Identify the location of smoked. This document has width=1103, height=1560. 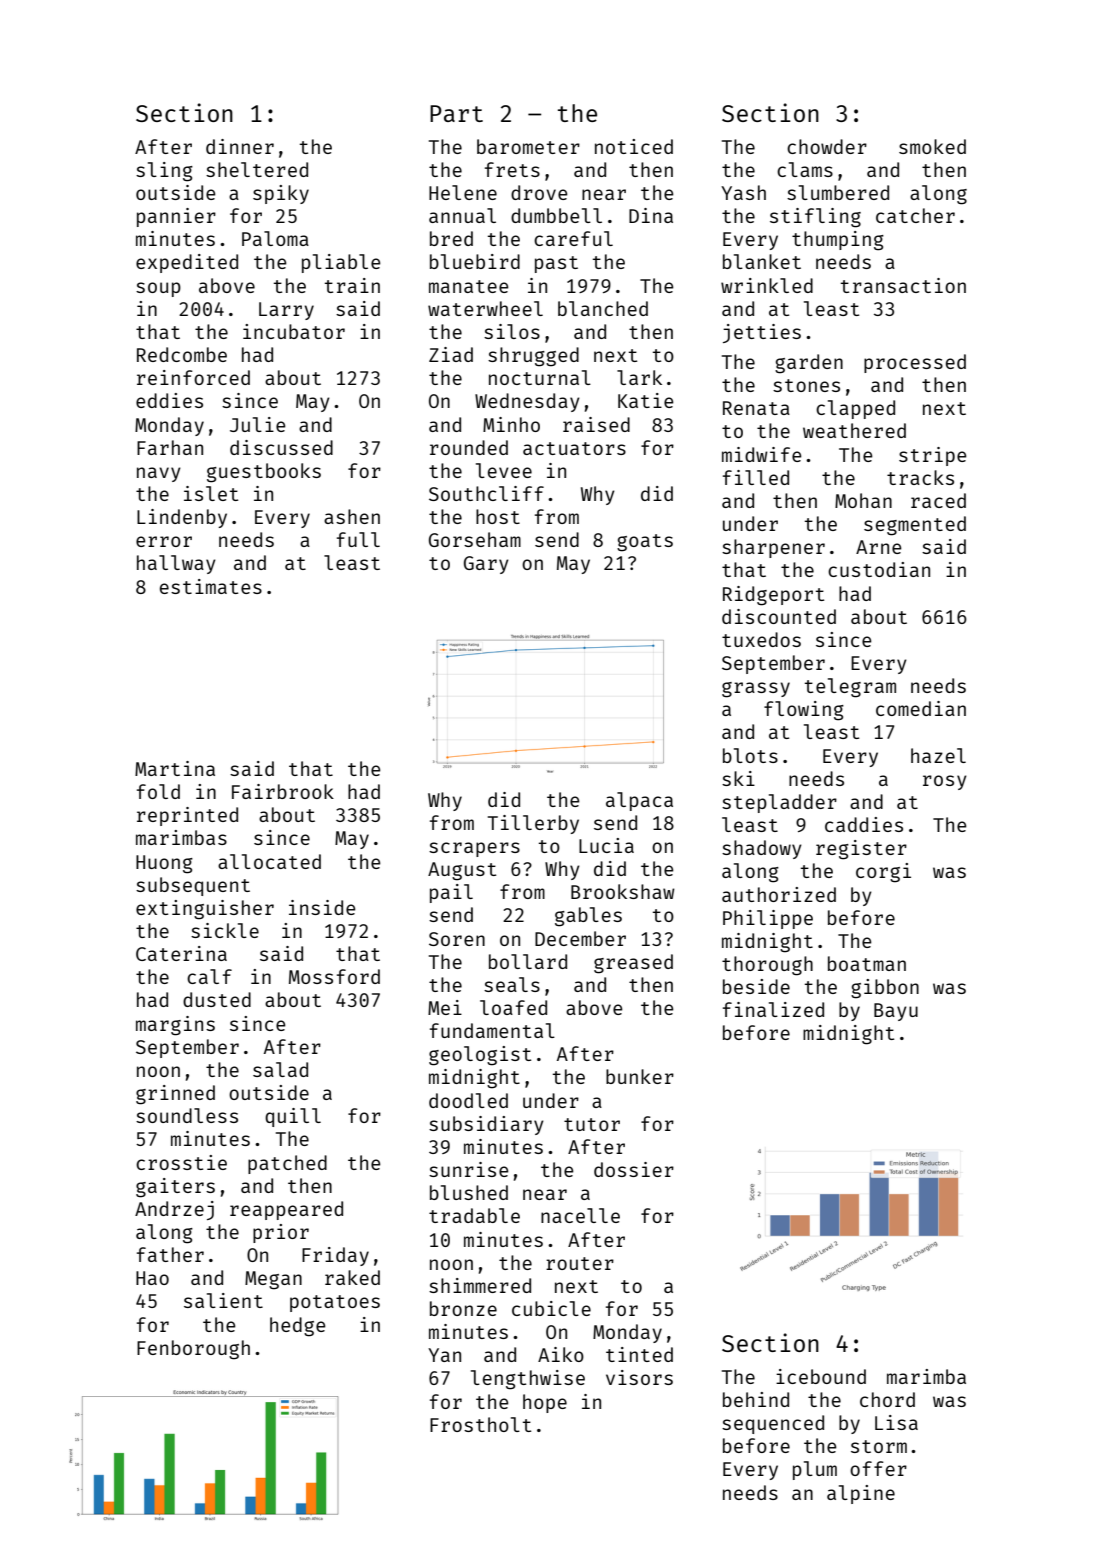
(932, 146).
